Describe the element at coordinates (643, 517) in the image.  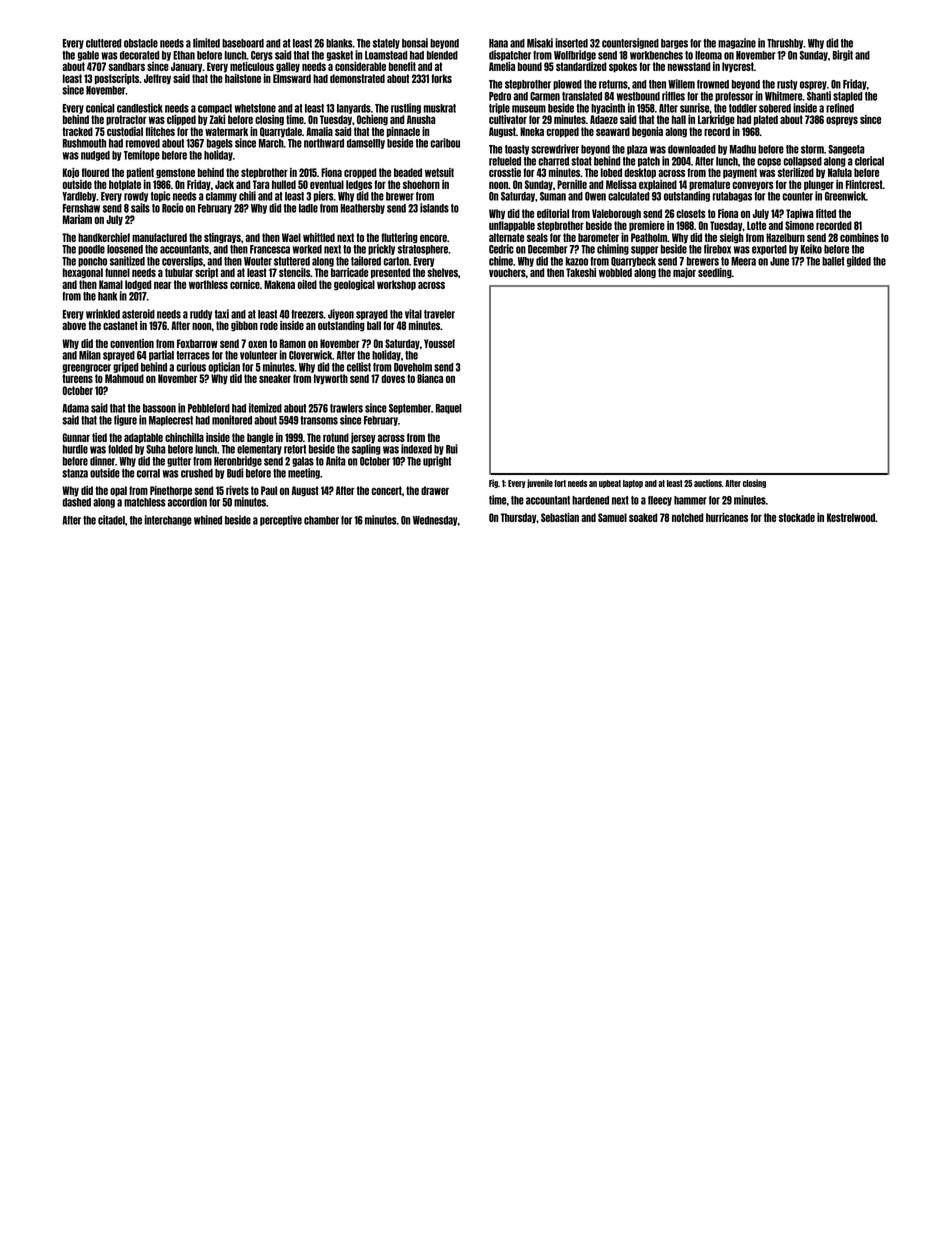
I see `soaked` at that location.
